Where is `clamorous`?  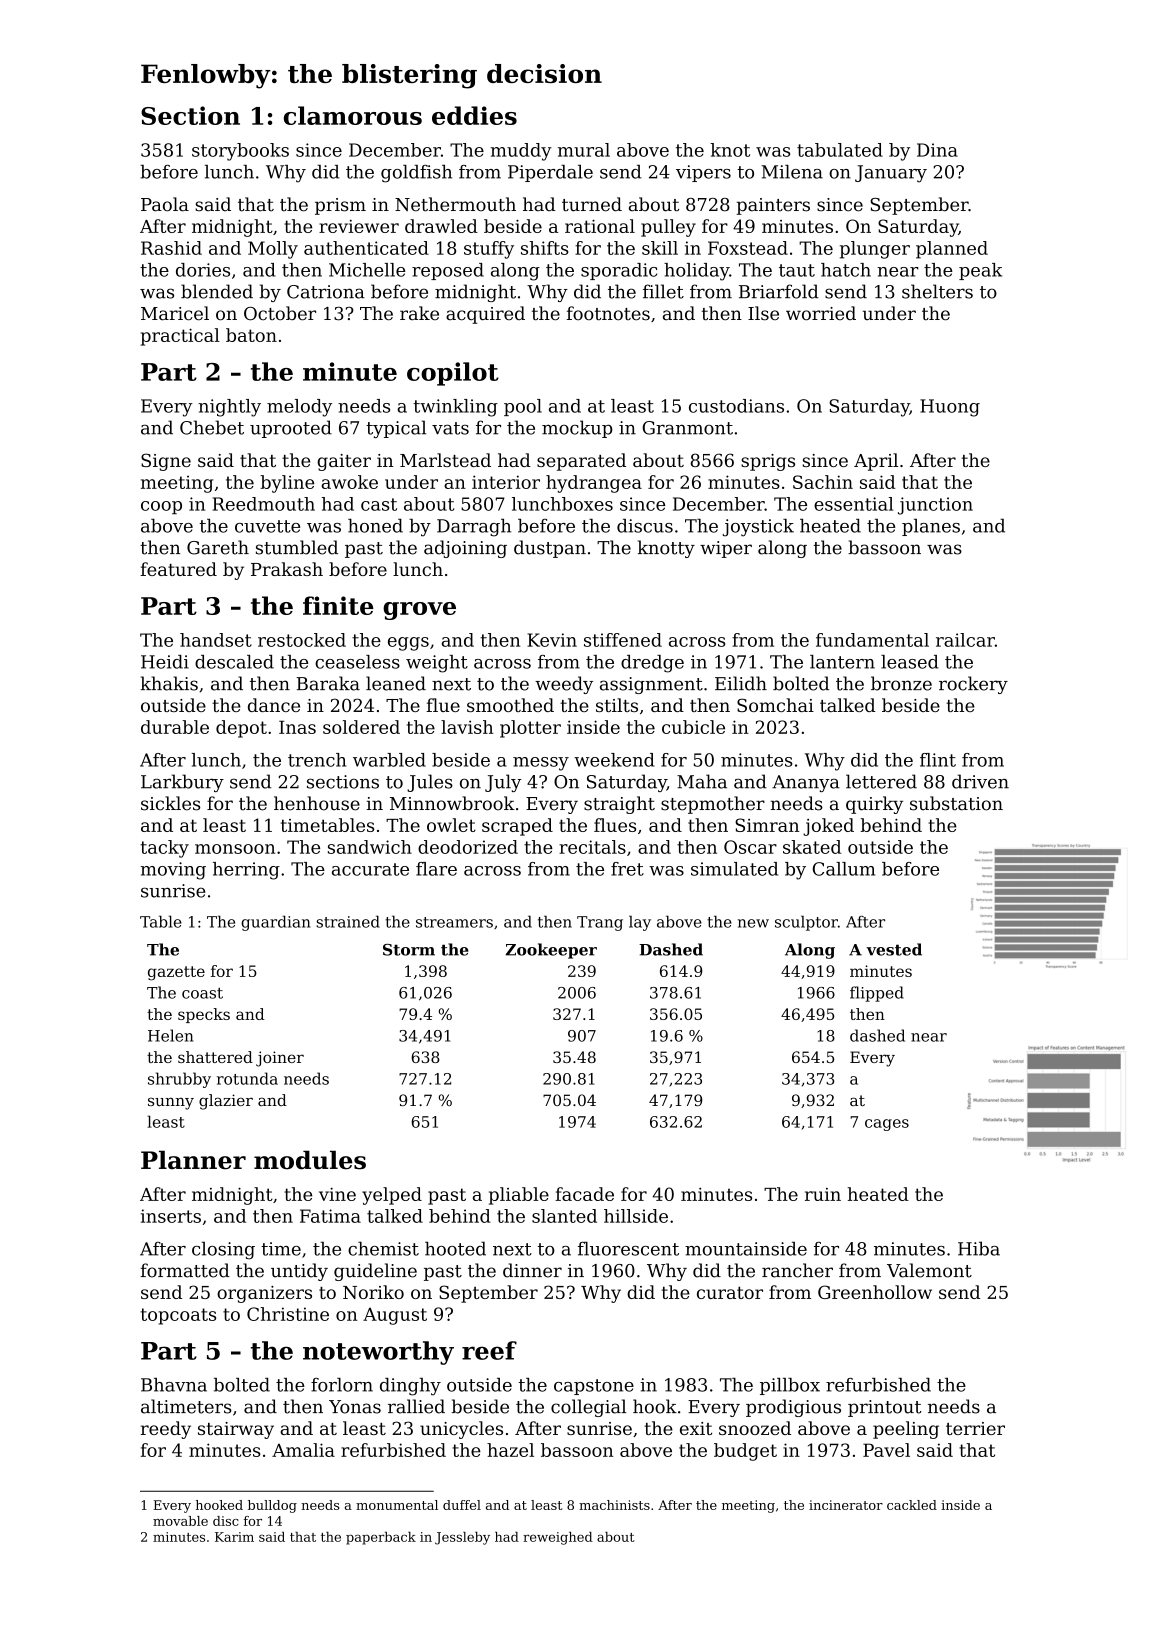
clamorous is located at coordinates (353, 115).
